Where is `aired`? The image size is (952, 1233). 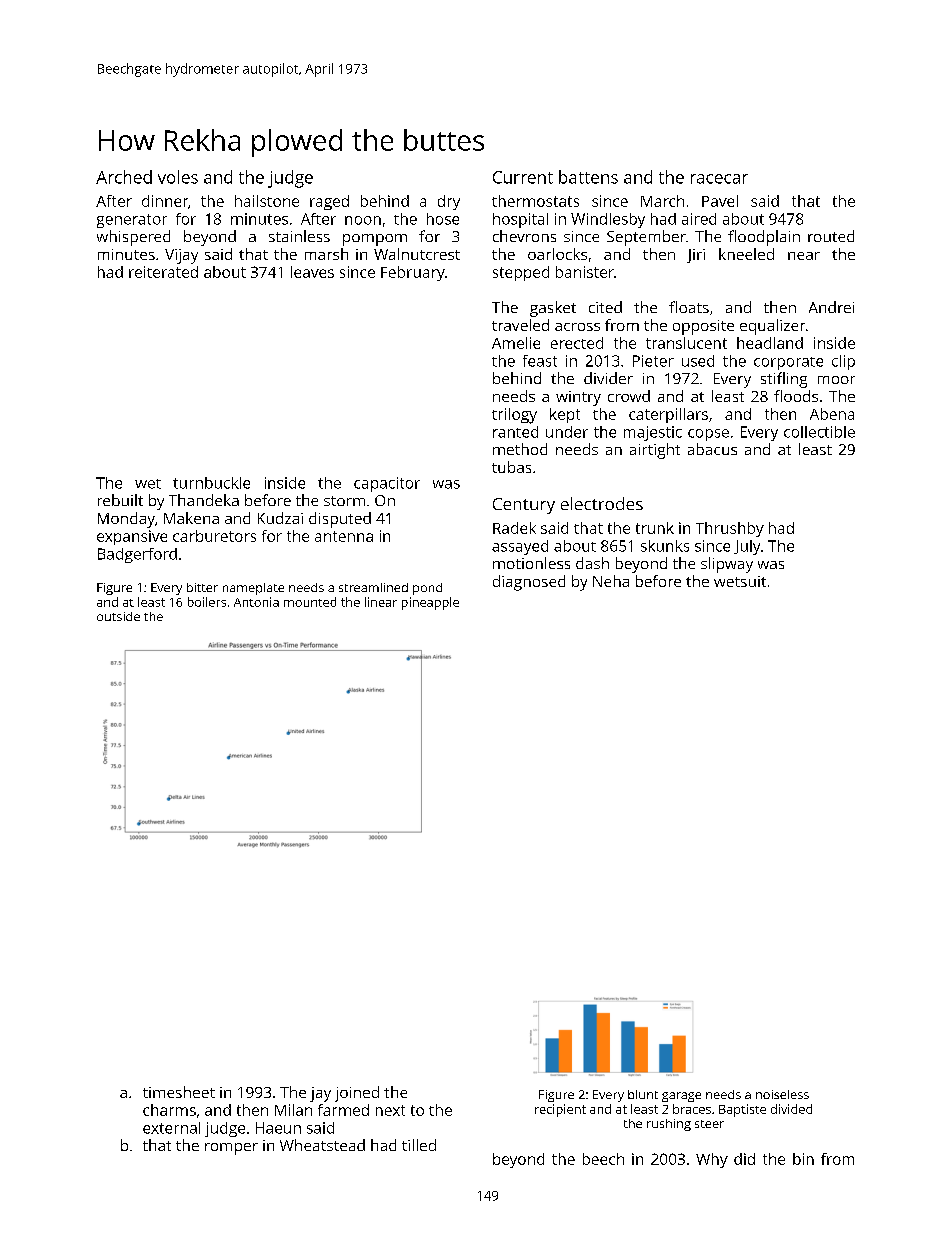 aired is located at coordinates (699, 219).
